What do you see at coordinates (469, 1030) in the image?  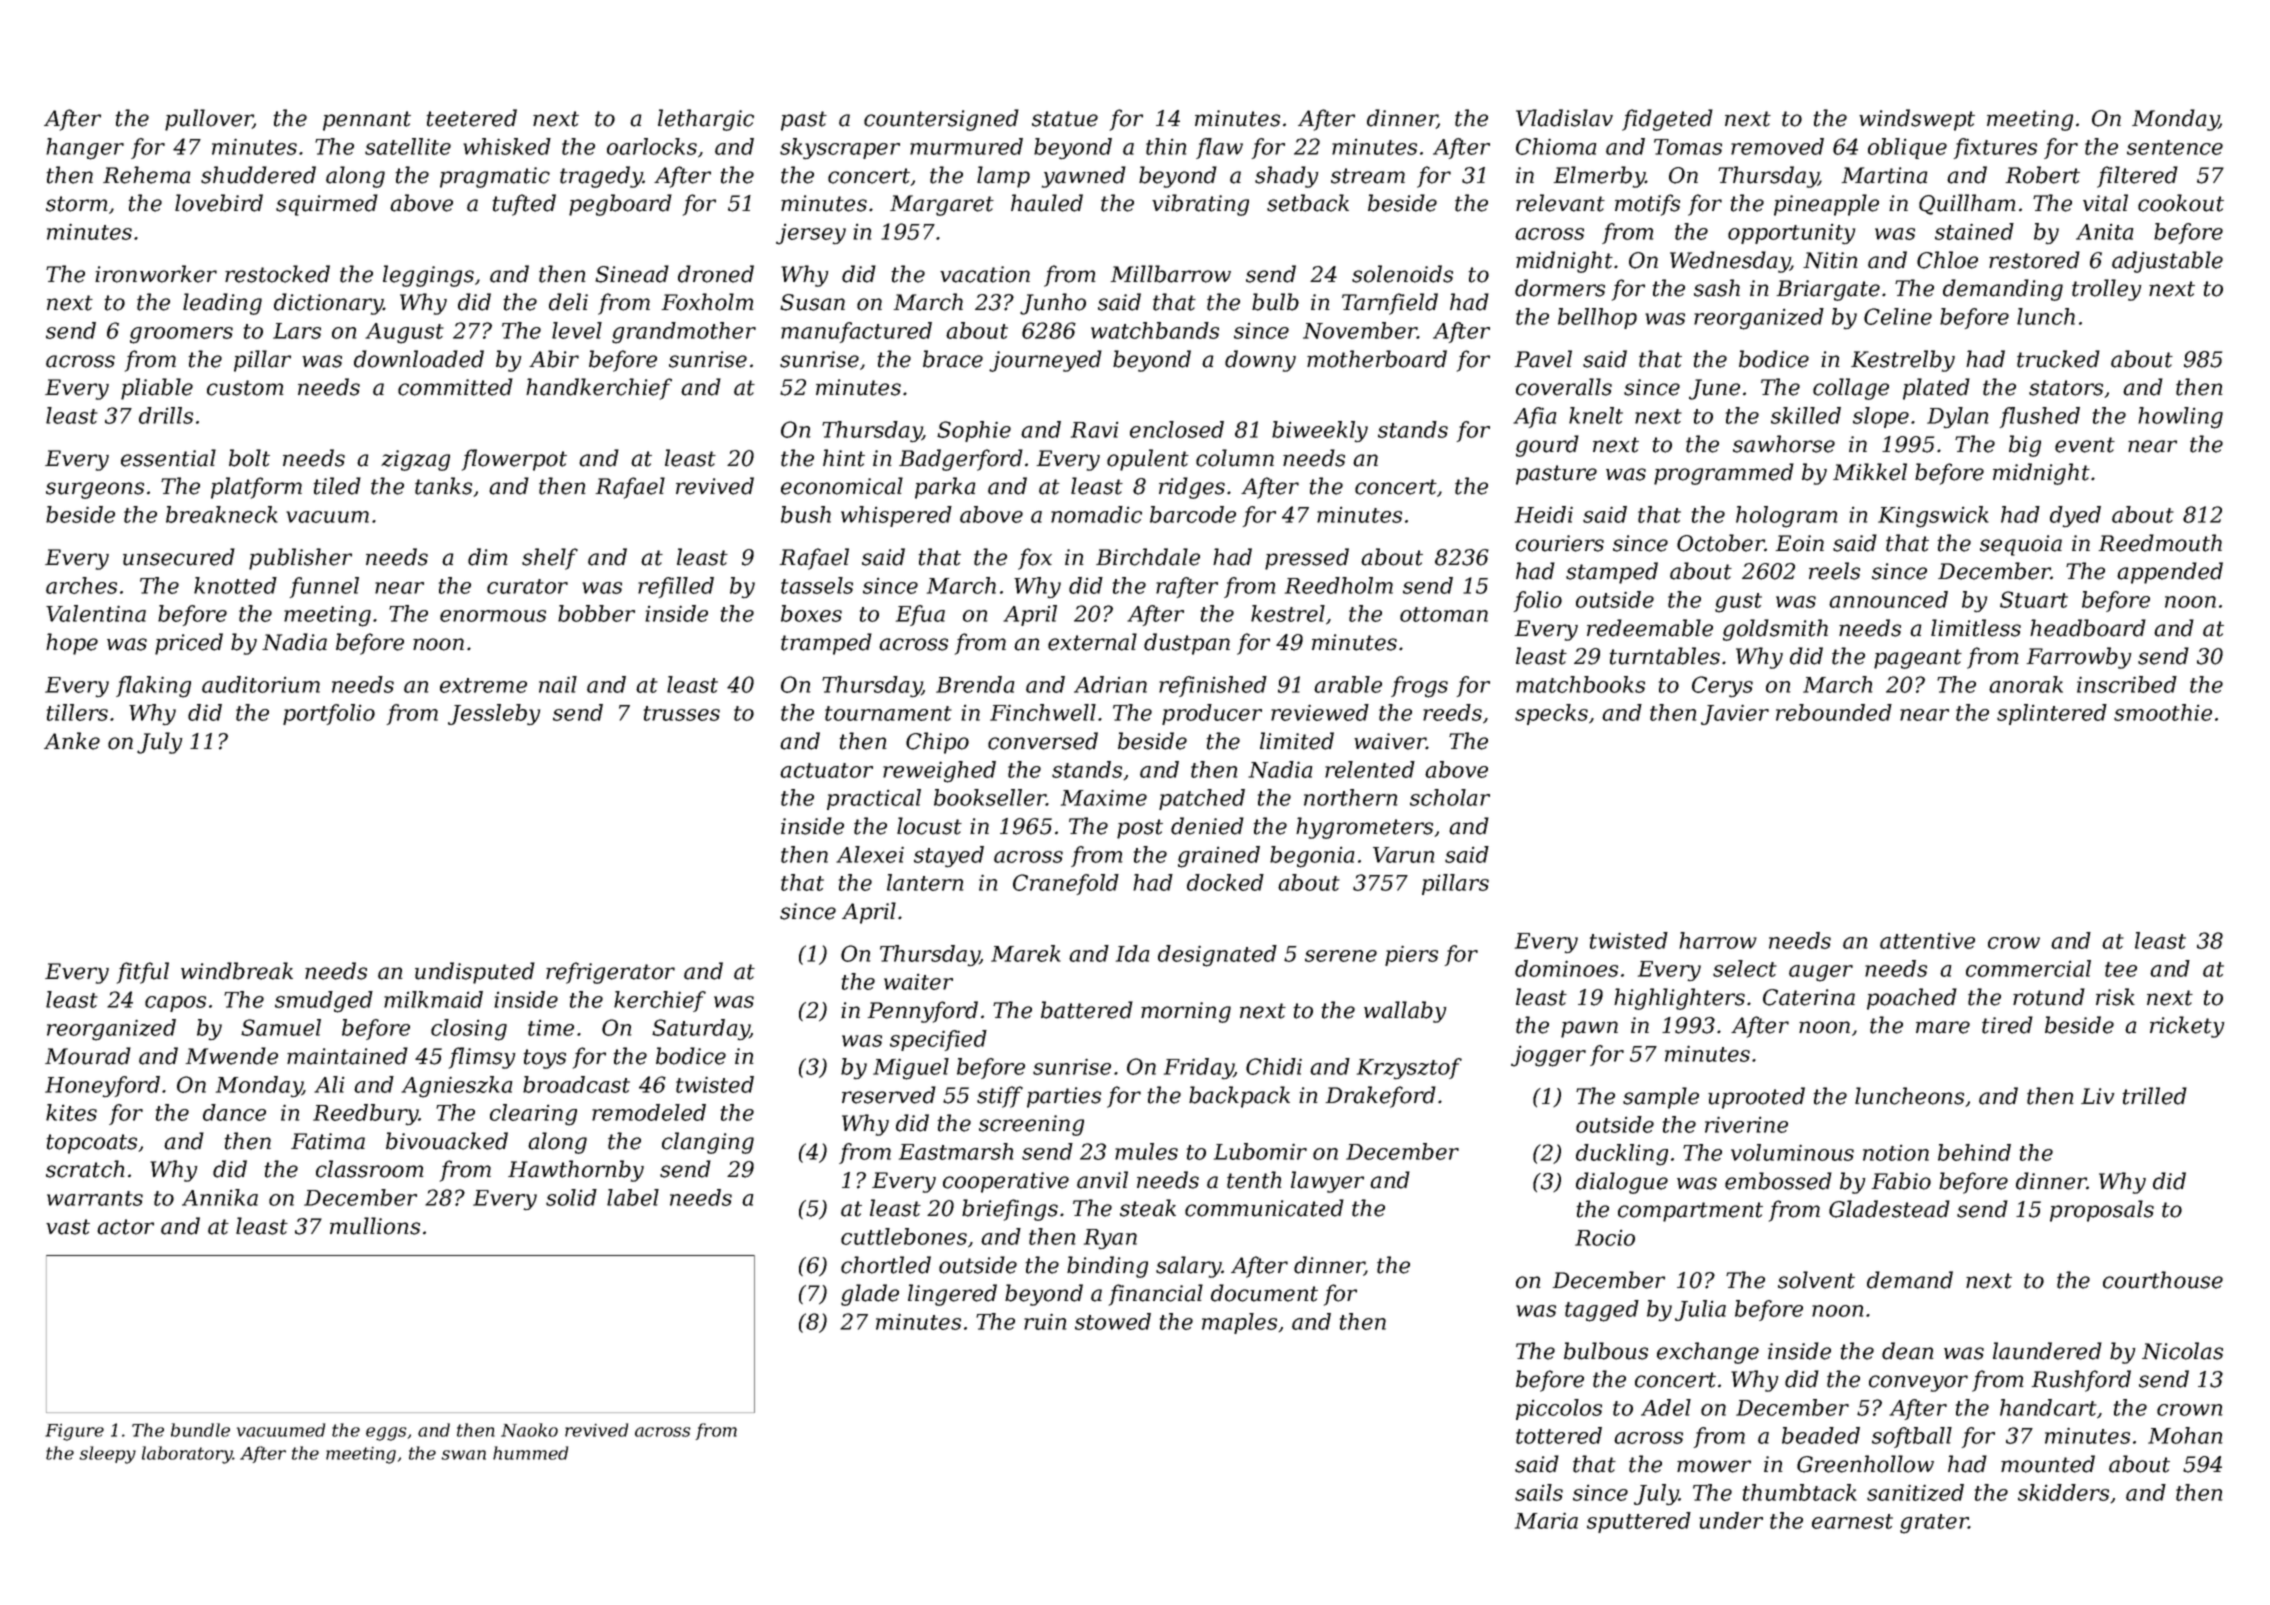 I see `closing` at bounding box center [469, 1030].
